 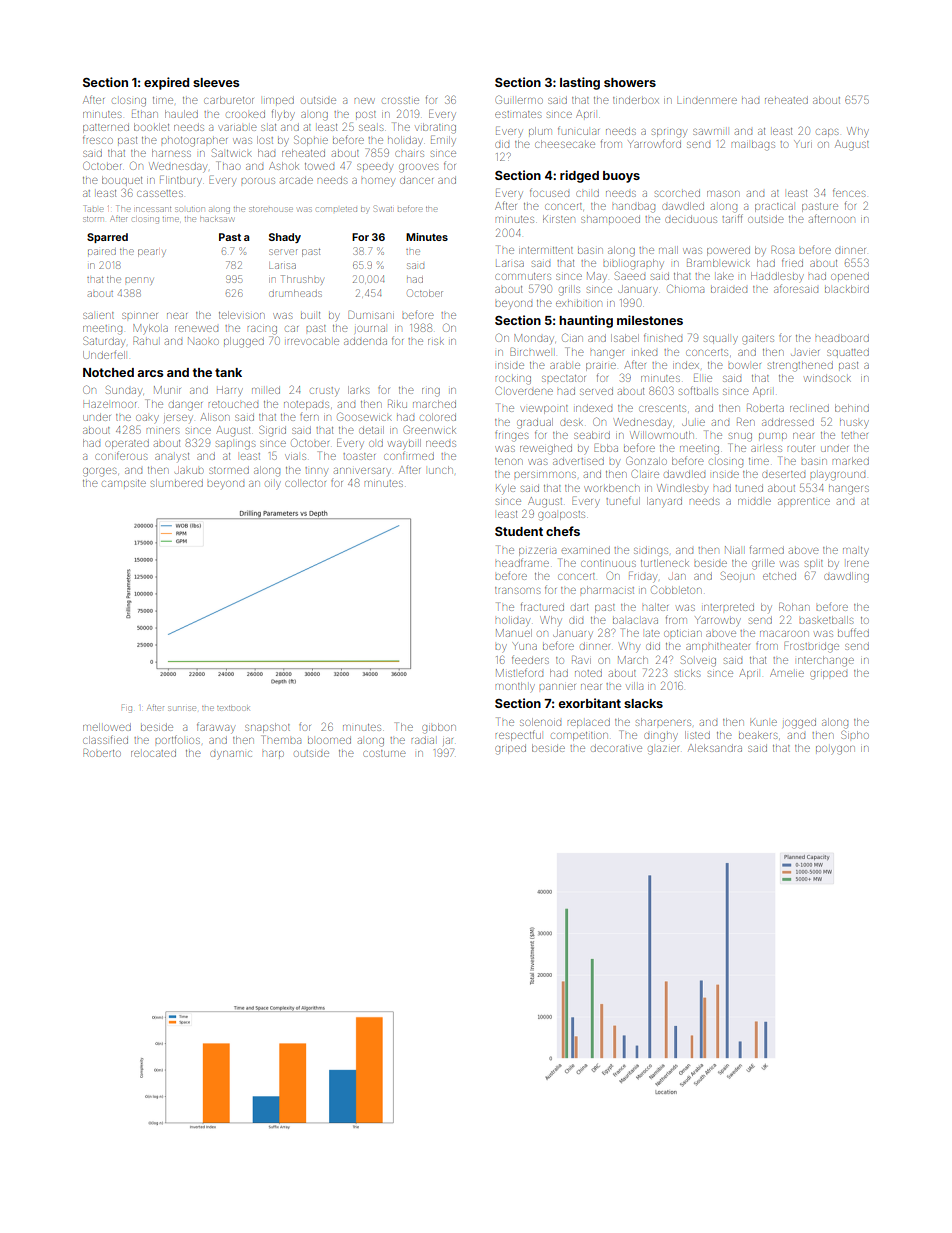 I want to click on milled, so click(x=266, y=391).
